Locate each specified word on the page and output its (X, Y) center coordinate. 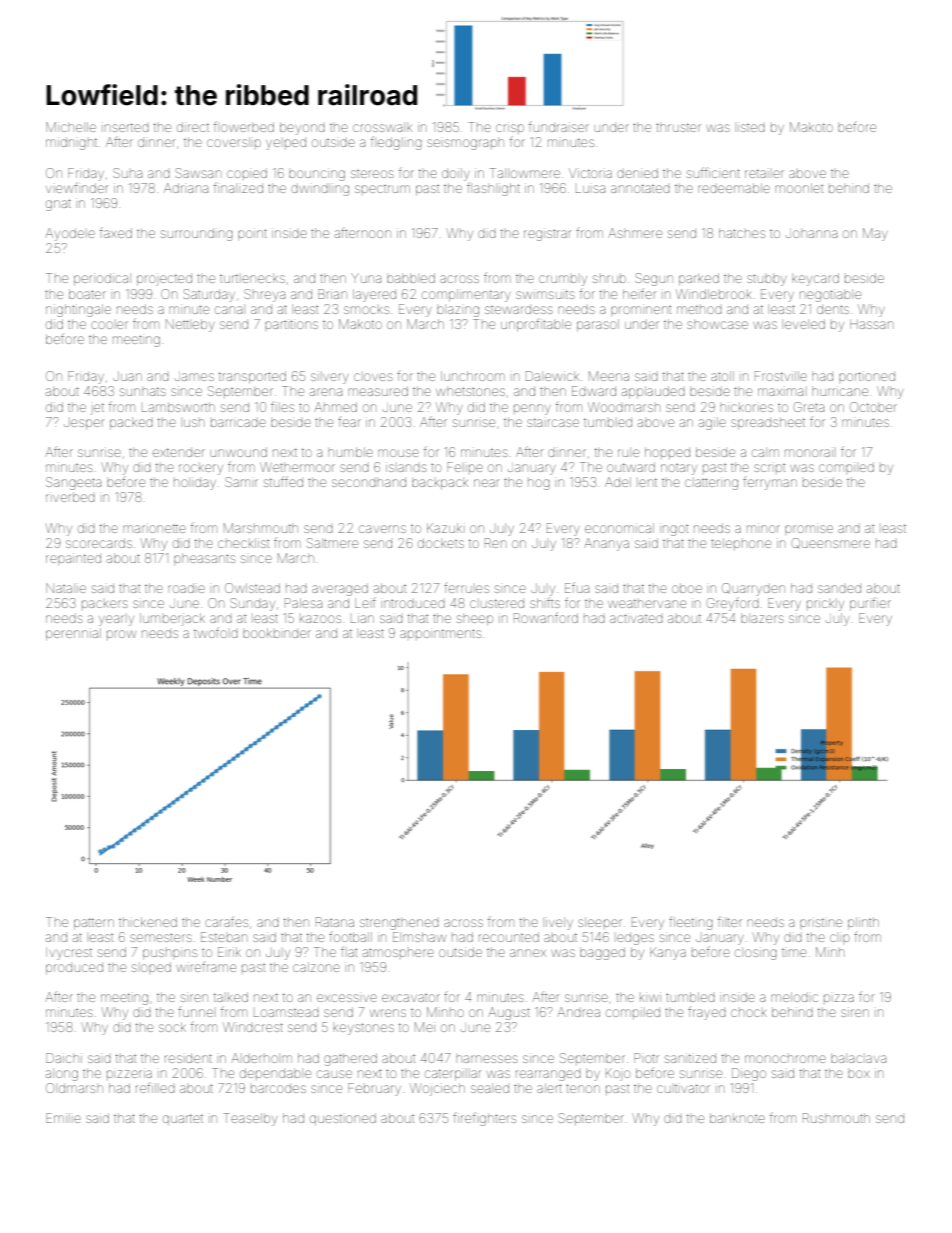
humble (350, 452)
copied (247, 173)
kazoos (320, 619)
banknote (737, 1118)
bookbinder (277, 633)
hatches (742, 233)
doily (456, 174)
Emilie (63, 1118)
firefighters (484, 1119)
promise (809, 529)
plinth (863, 923)
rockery (201, 469)
